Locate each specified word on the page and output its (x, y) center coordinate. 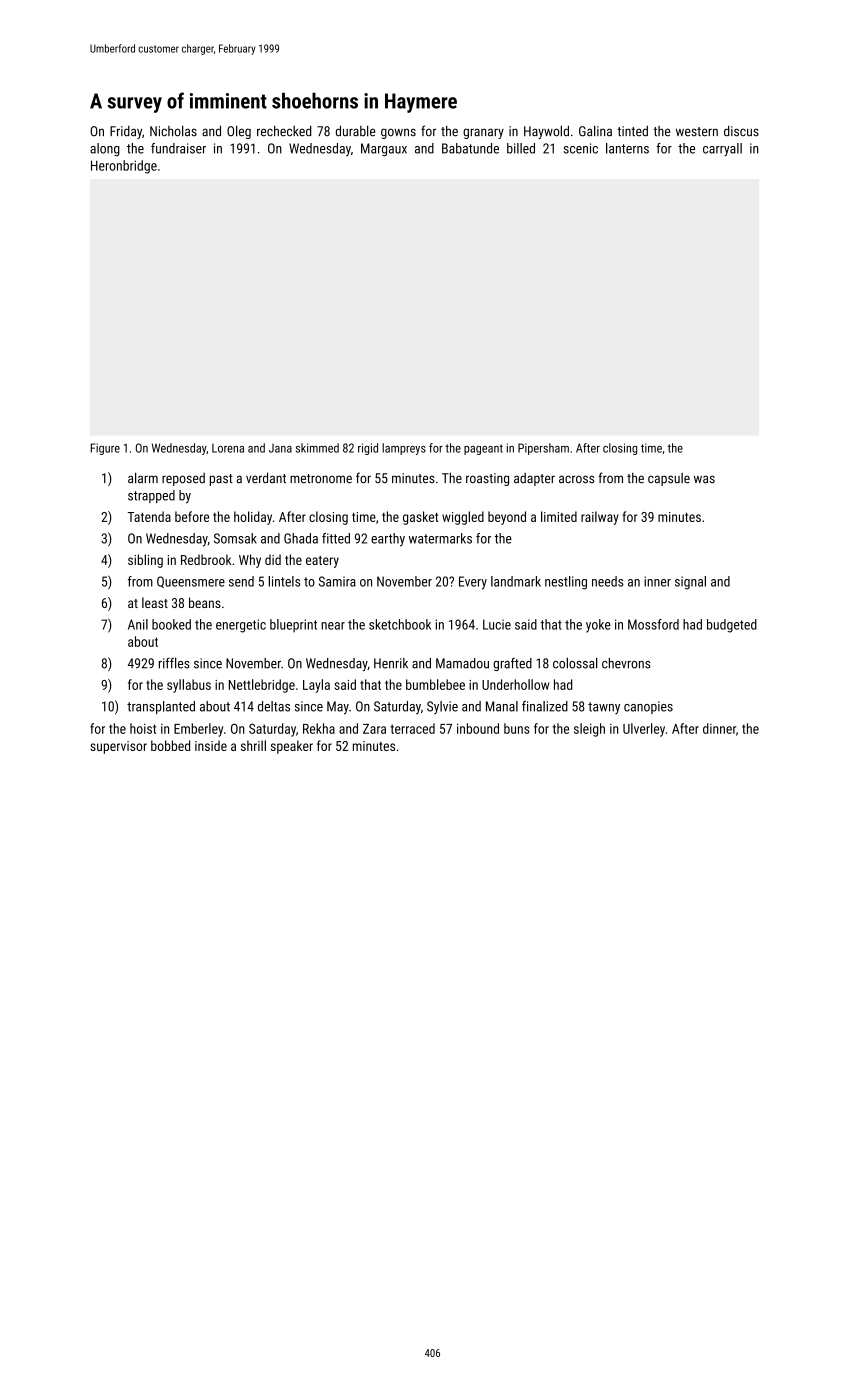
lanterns (627, 148)
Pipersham (543, 449)
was (704, 479)
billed (521, 148)
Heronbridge (124, 167)
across (576, 479)
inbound (478, 728)
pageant (483, 449)
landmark (516, 581)
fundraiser (178, 148)
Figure (105, 449)
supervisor (118, 747)
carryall (722, 150)
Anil (138, 624)
